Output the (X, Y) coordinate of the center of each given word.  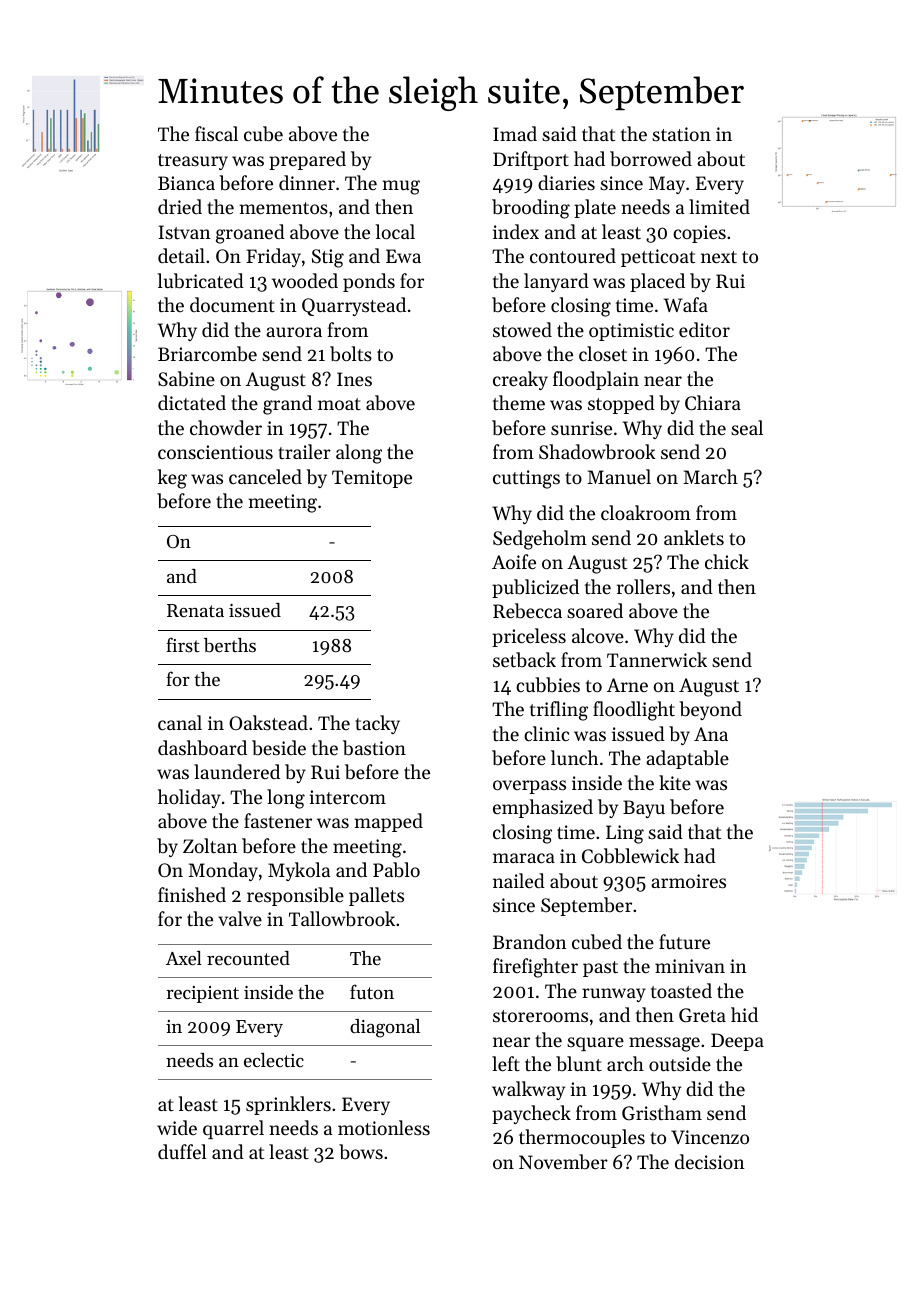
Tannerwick (657, 659)
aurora (294, 332)
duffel (182, 1151)
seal (747, 427)
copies (699, 234)
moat (339, 404)
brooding (531, 209)
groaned (250, 234)
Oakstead (268, 722)
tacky (377, 724)
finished (192, 894)
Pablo (396, 869)
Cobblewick (630, 856)
